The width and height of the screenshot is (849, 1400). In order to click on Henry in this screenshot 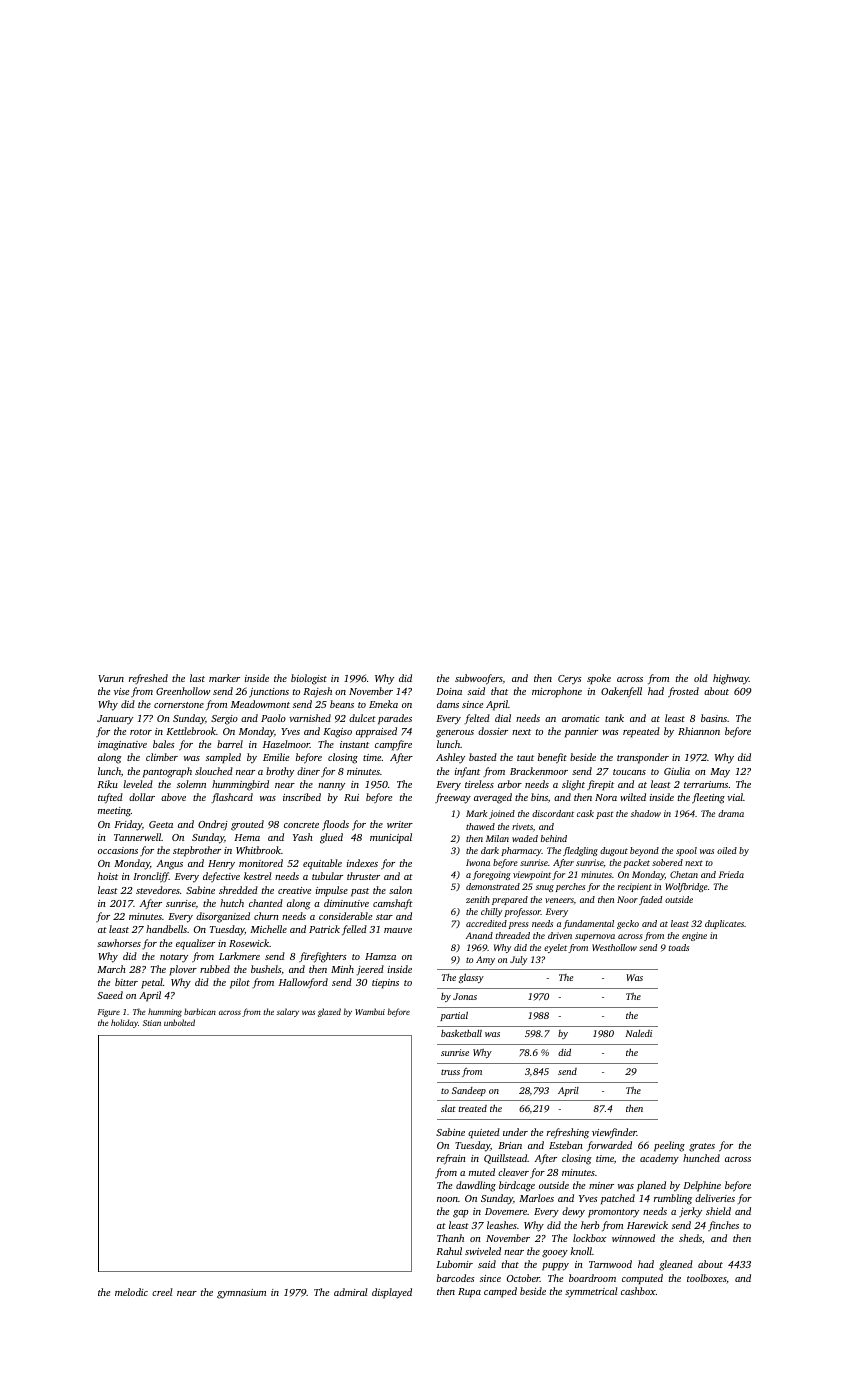, I will do `click(221, 865)`.
